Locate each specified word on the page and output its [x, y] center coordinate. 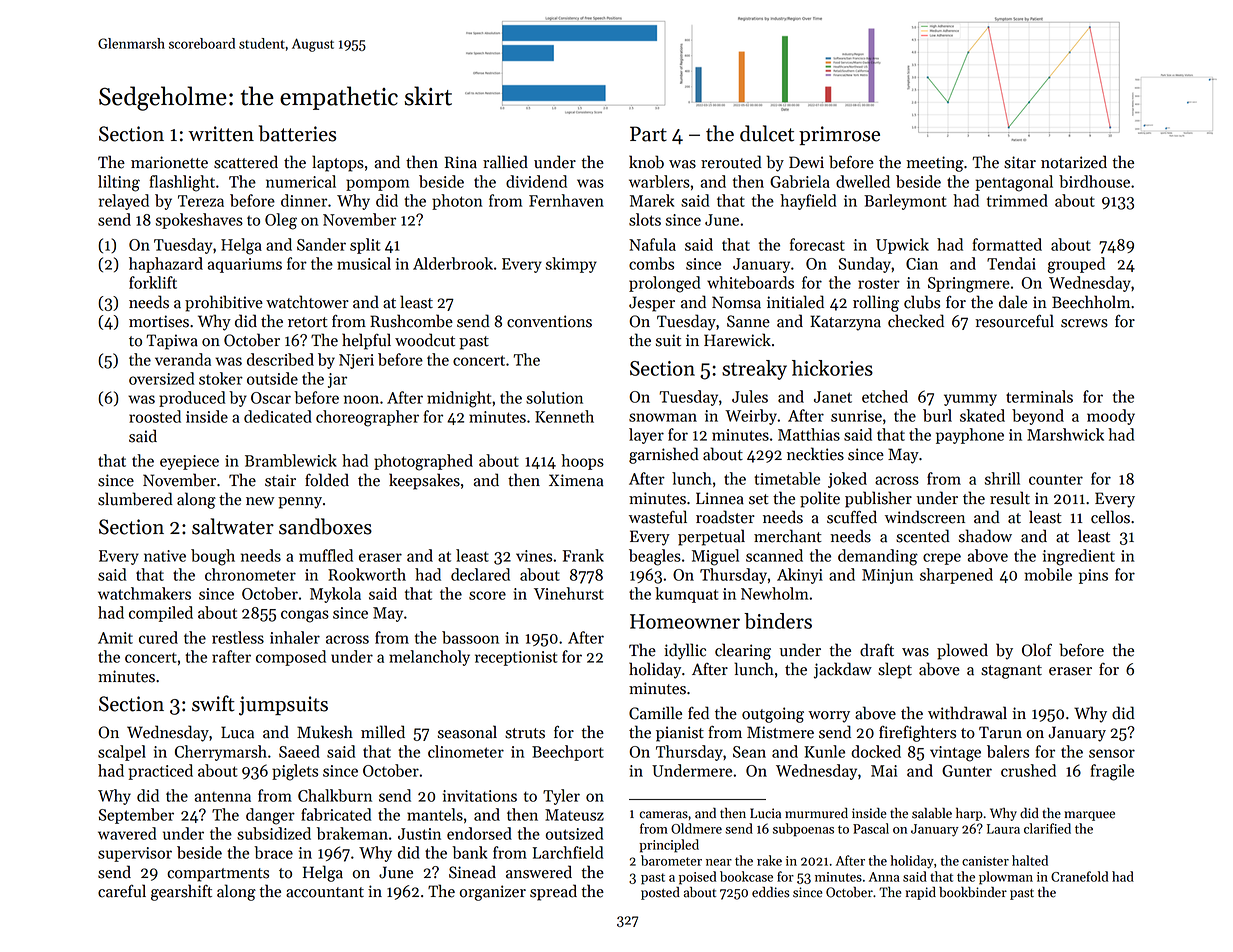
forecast [817, 244]
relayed [124, 202]
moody [1111, 417]
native [165, 556]
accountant [325, 892]
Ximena [576, 480]
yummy [970, 400]
